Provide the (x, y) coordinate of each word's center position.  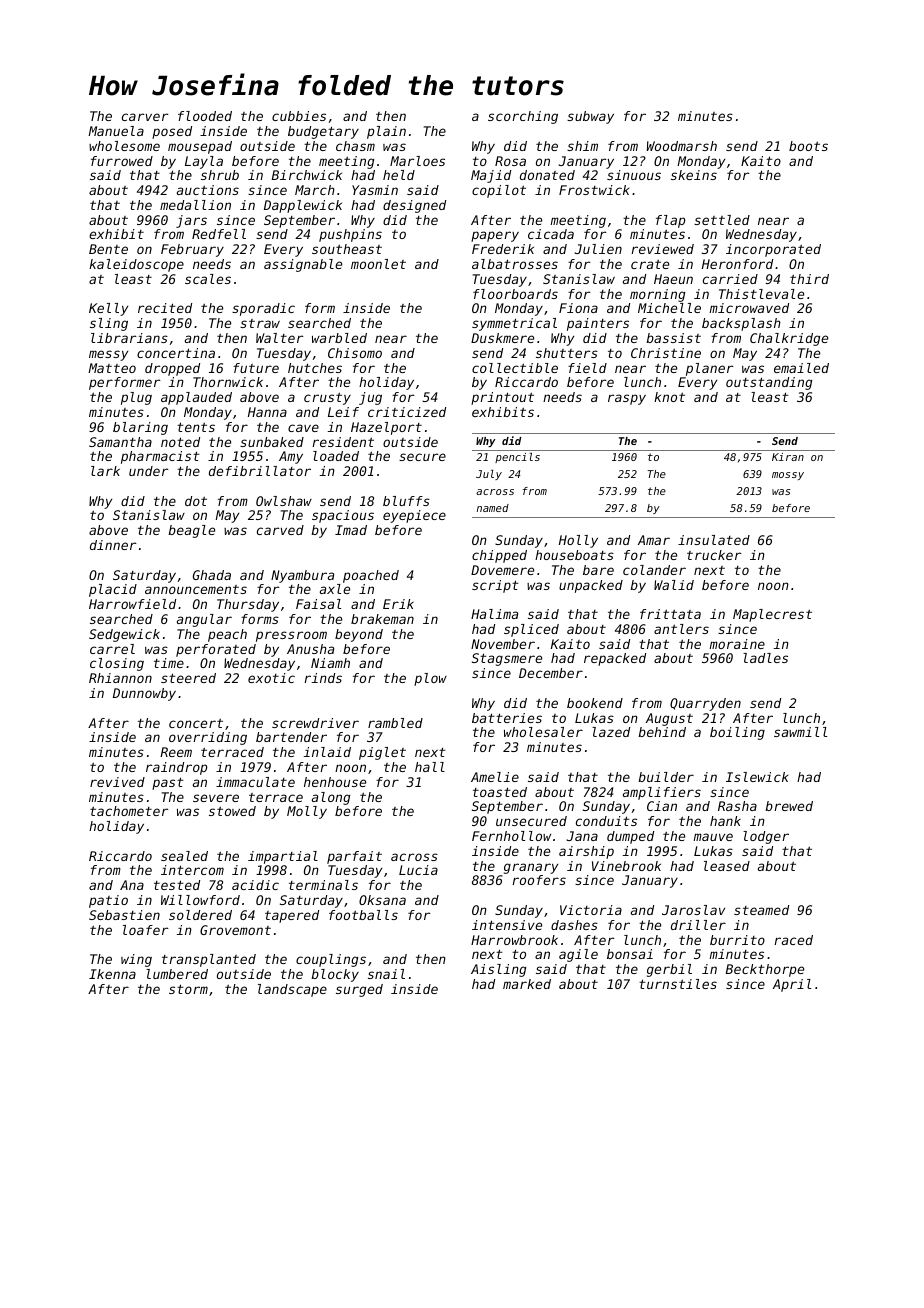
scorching (523, 117)
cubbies (299, 116)
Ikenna (112, 974)
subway (590, 117)
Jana (582, 836)
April (792, 985)
